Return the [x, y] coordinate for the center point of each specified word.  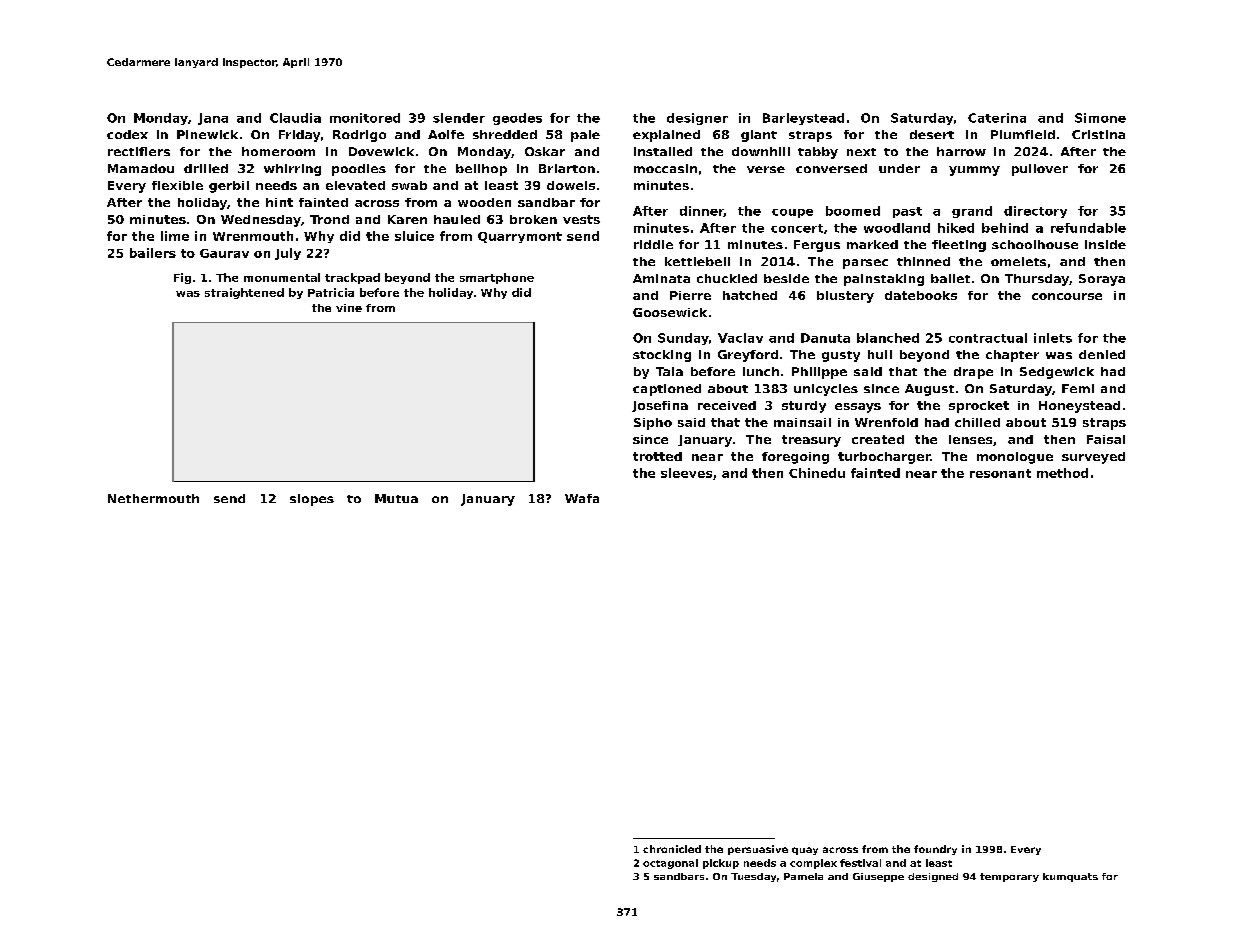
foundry [935, 850]
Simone [1100, 118]
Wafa [582, 498]
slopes [312, 500]
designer [697, 119]
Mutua [396, 498]
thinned [923, 261]
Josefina [660, 406]
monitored [365, 118]
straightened [244, 293]
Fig [182, 278]
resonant [1000, 473]
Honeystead [1079, 407]
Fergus [817, 246]
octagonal [670, 864]
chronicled [672, 849]
